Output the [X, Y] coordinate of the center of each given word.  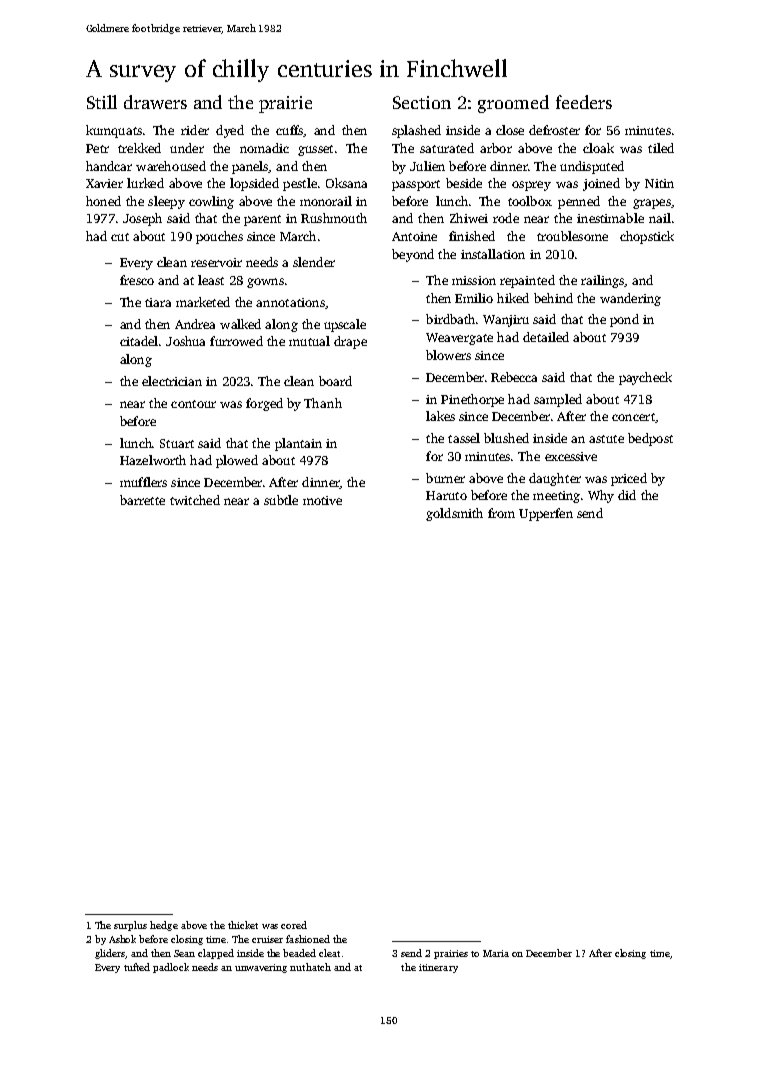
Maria [496, 953]
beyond [413, 255]
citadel [139, 341]
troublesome [572, 236]
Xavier [104, 183]
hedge [164, 926]
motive [322, 500]
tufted [137, 967]
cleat [329, 953]
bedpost [650, 439]
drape [350, 342]
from [501, 513]
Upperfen [546, 514]
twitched [195, 500]
